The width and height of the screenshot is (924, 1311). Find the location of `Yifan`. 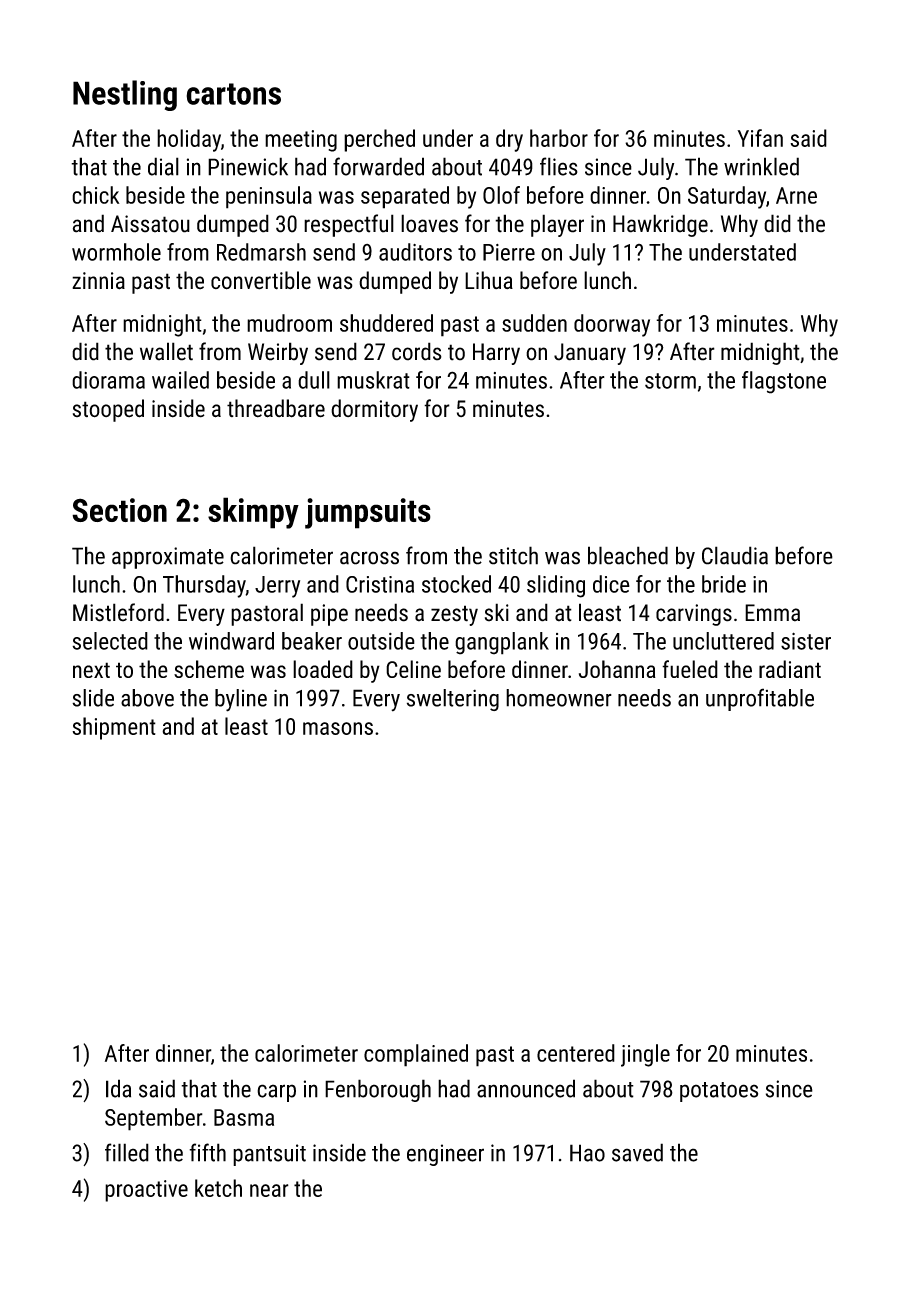

Yifan is located at coordinates (760, 138).
